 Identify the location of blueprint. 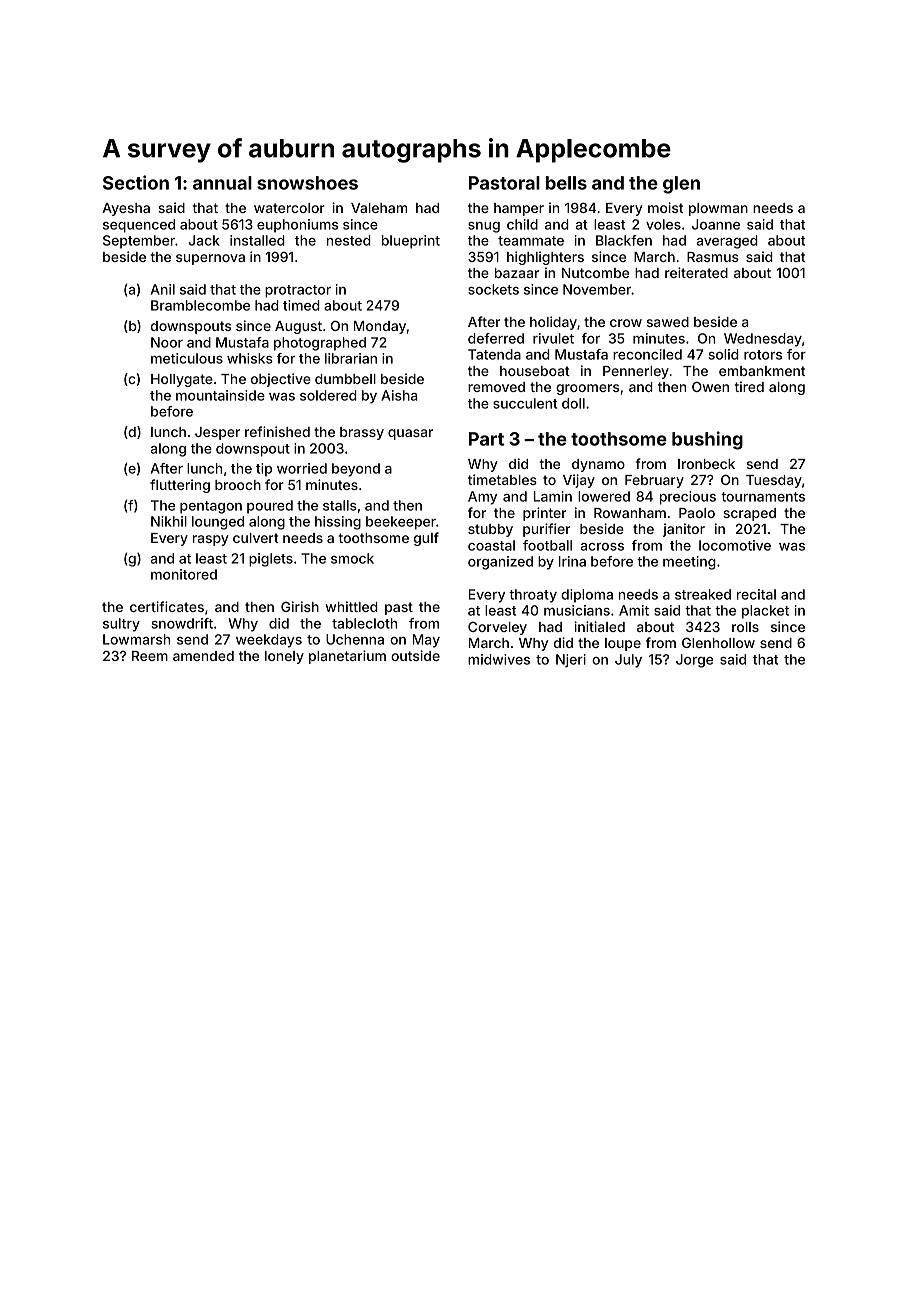
(411, 242).
